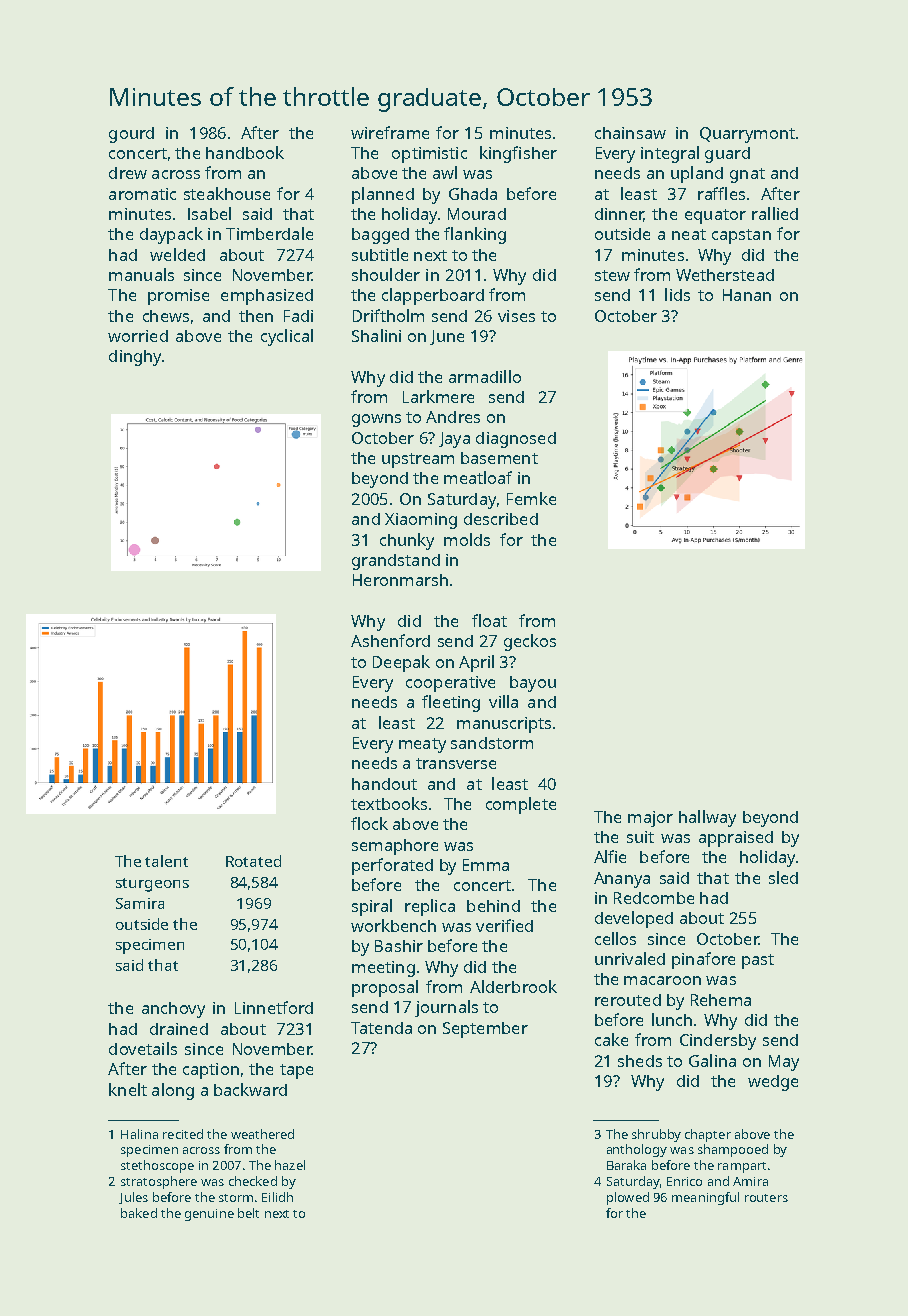  Describe the element at coordinates (747, 295) in the page. I see `Hanan` at that location.
